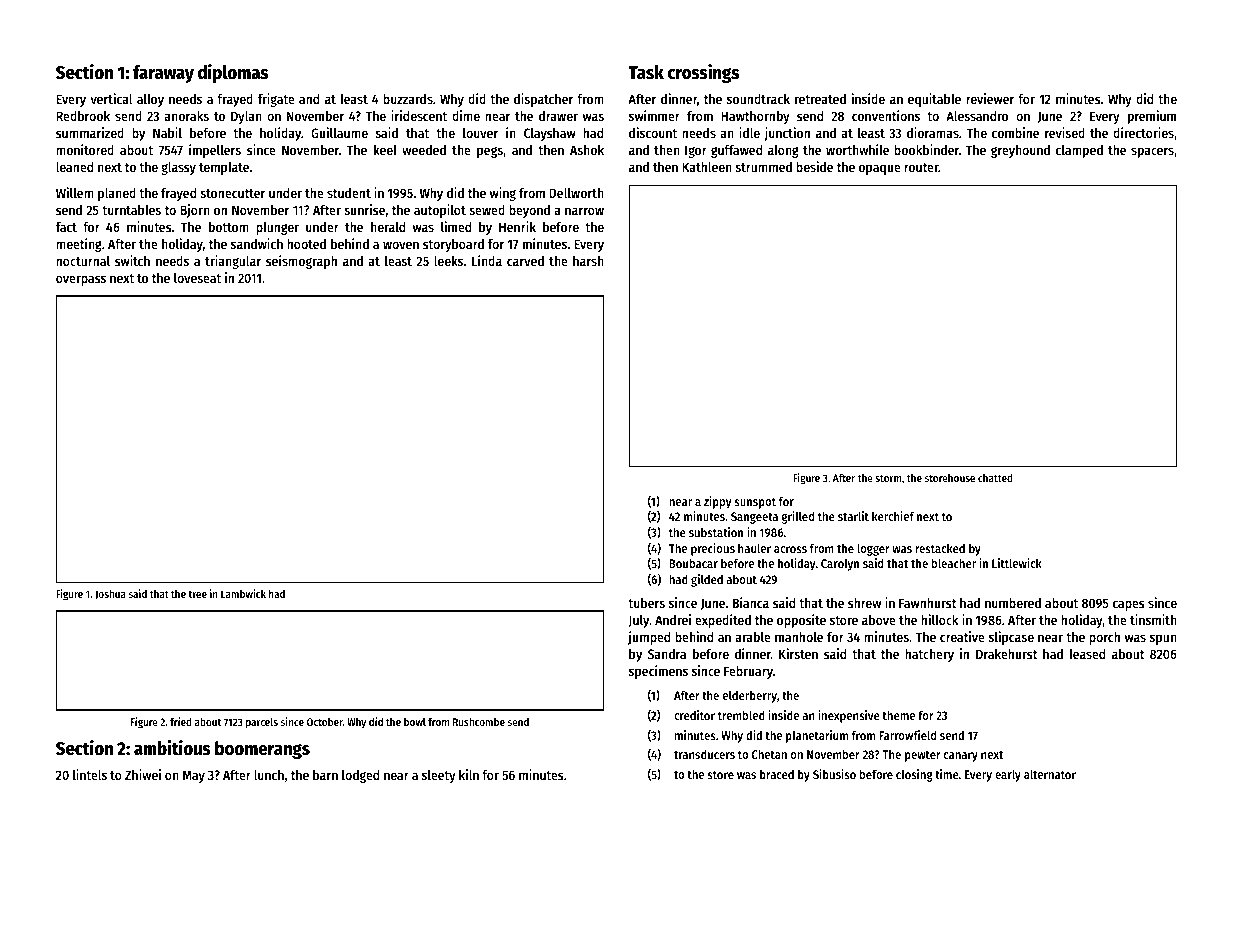  I want to click on numbered, so click(1013, 603).
